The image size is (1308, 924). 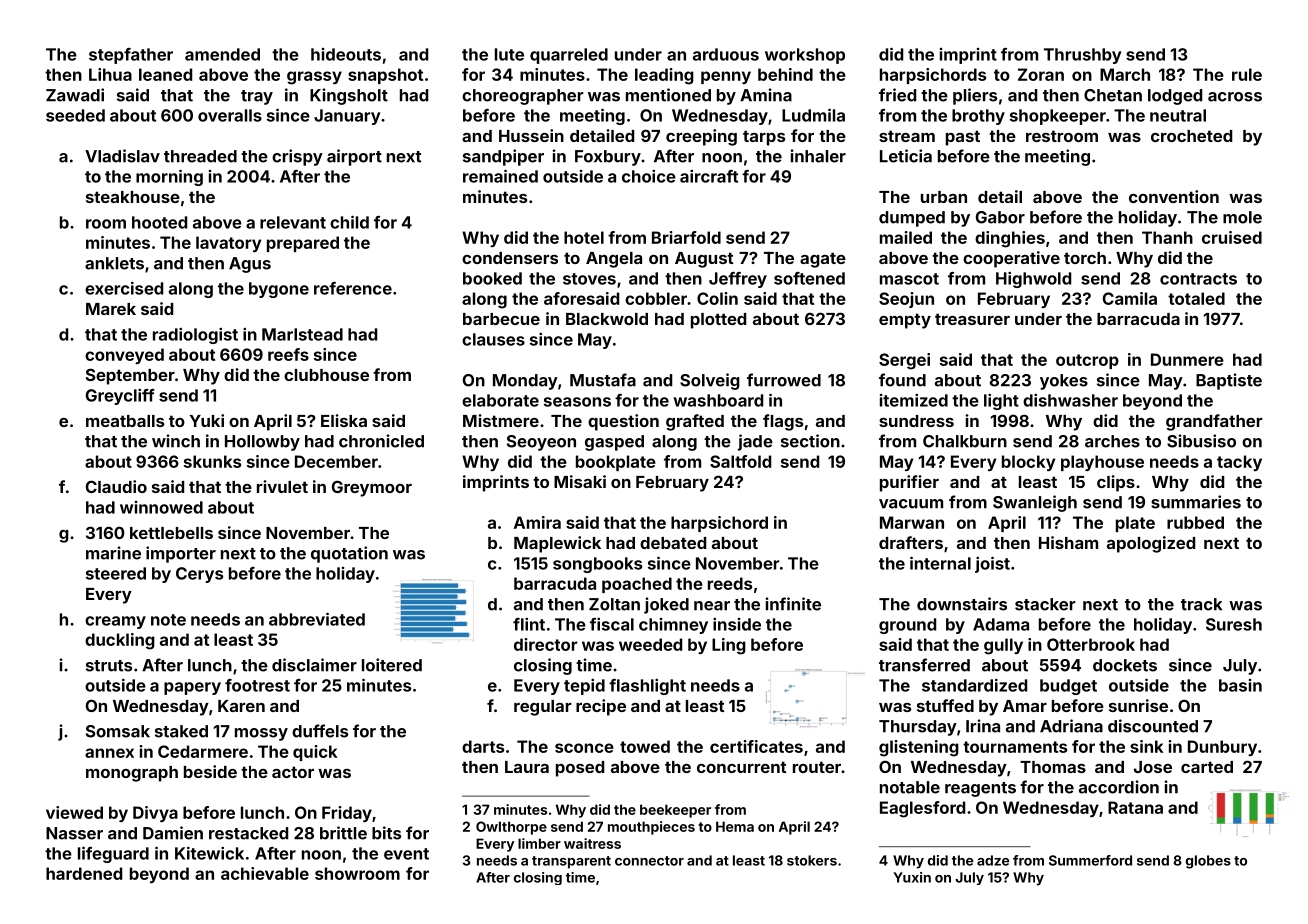 I want to click on weeded, so click(x=650, y=644).
